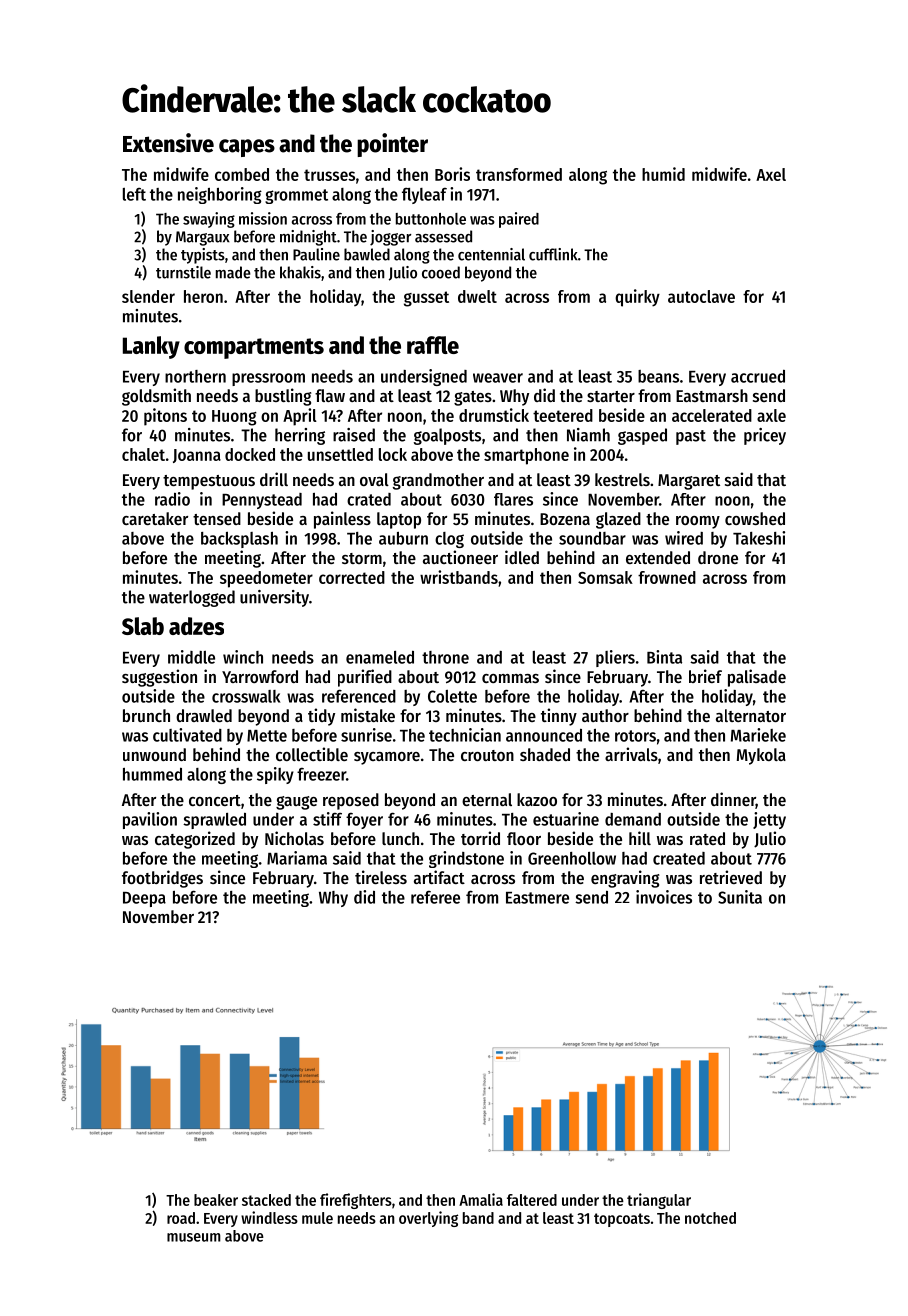  I want to click on tensed, so click(217, 518).
